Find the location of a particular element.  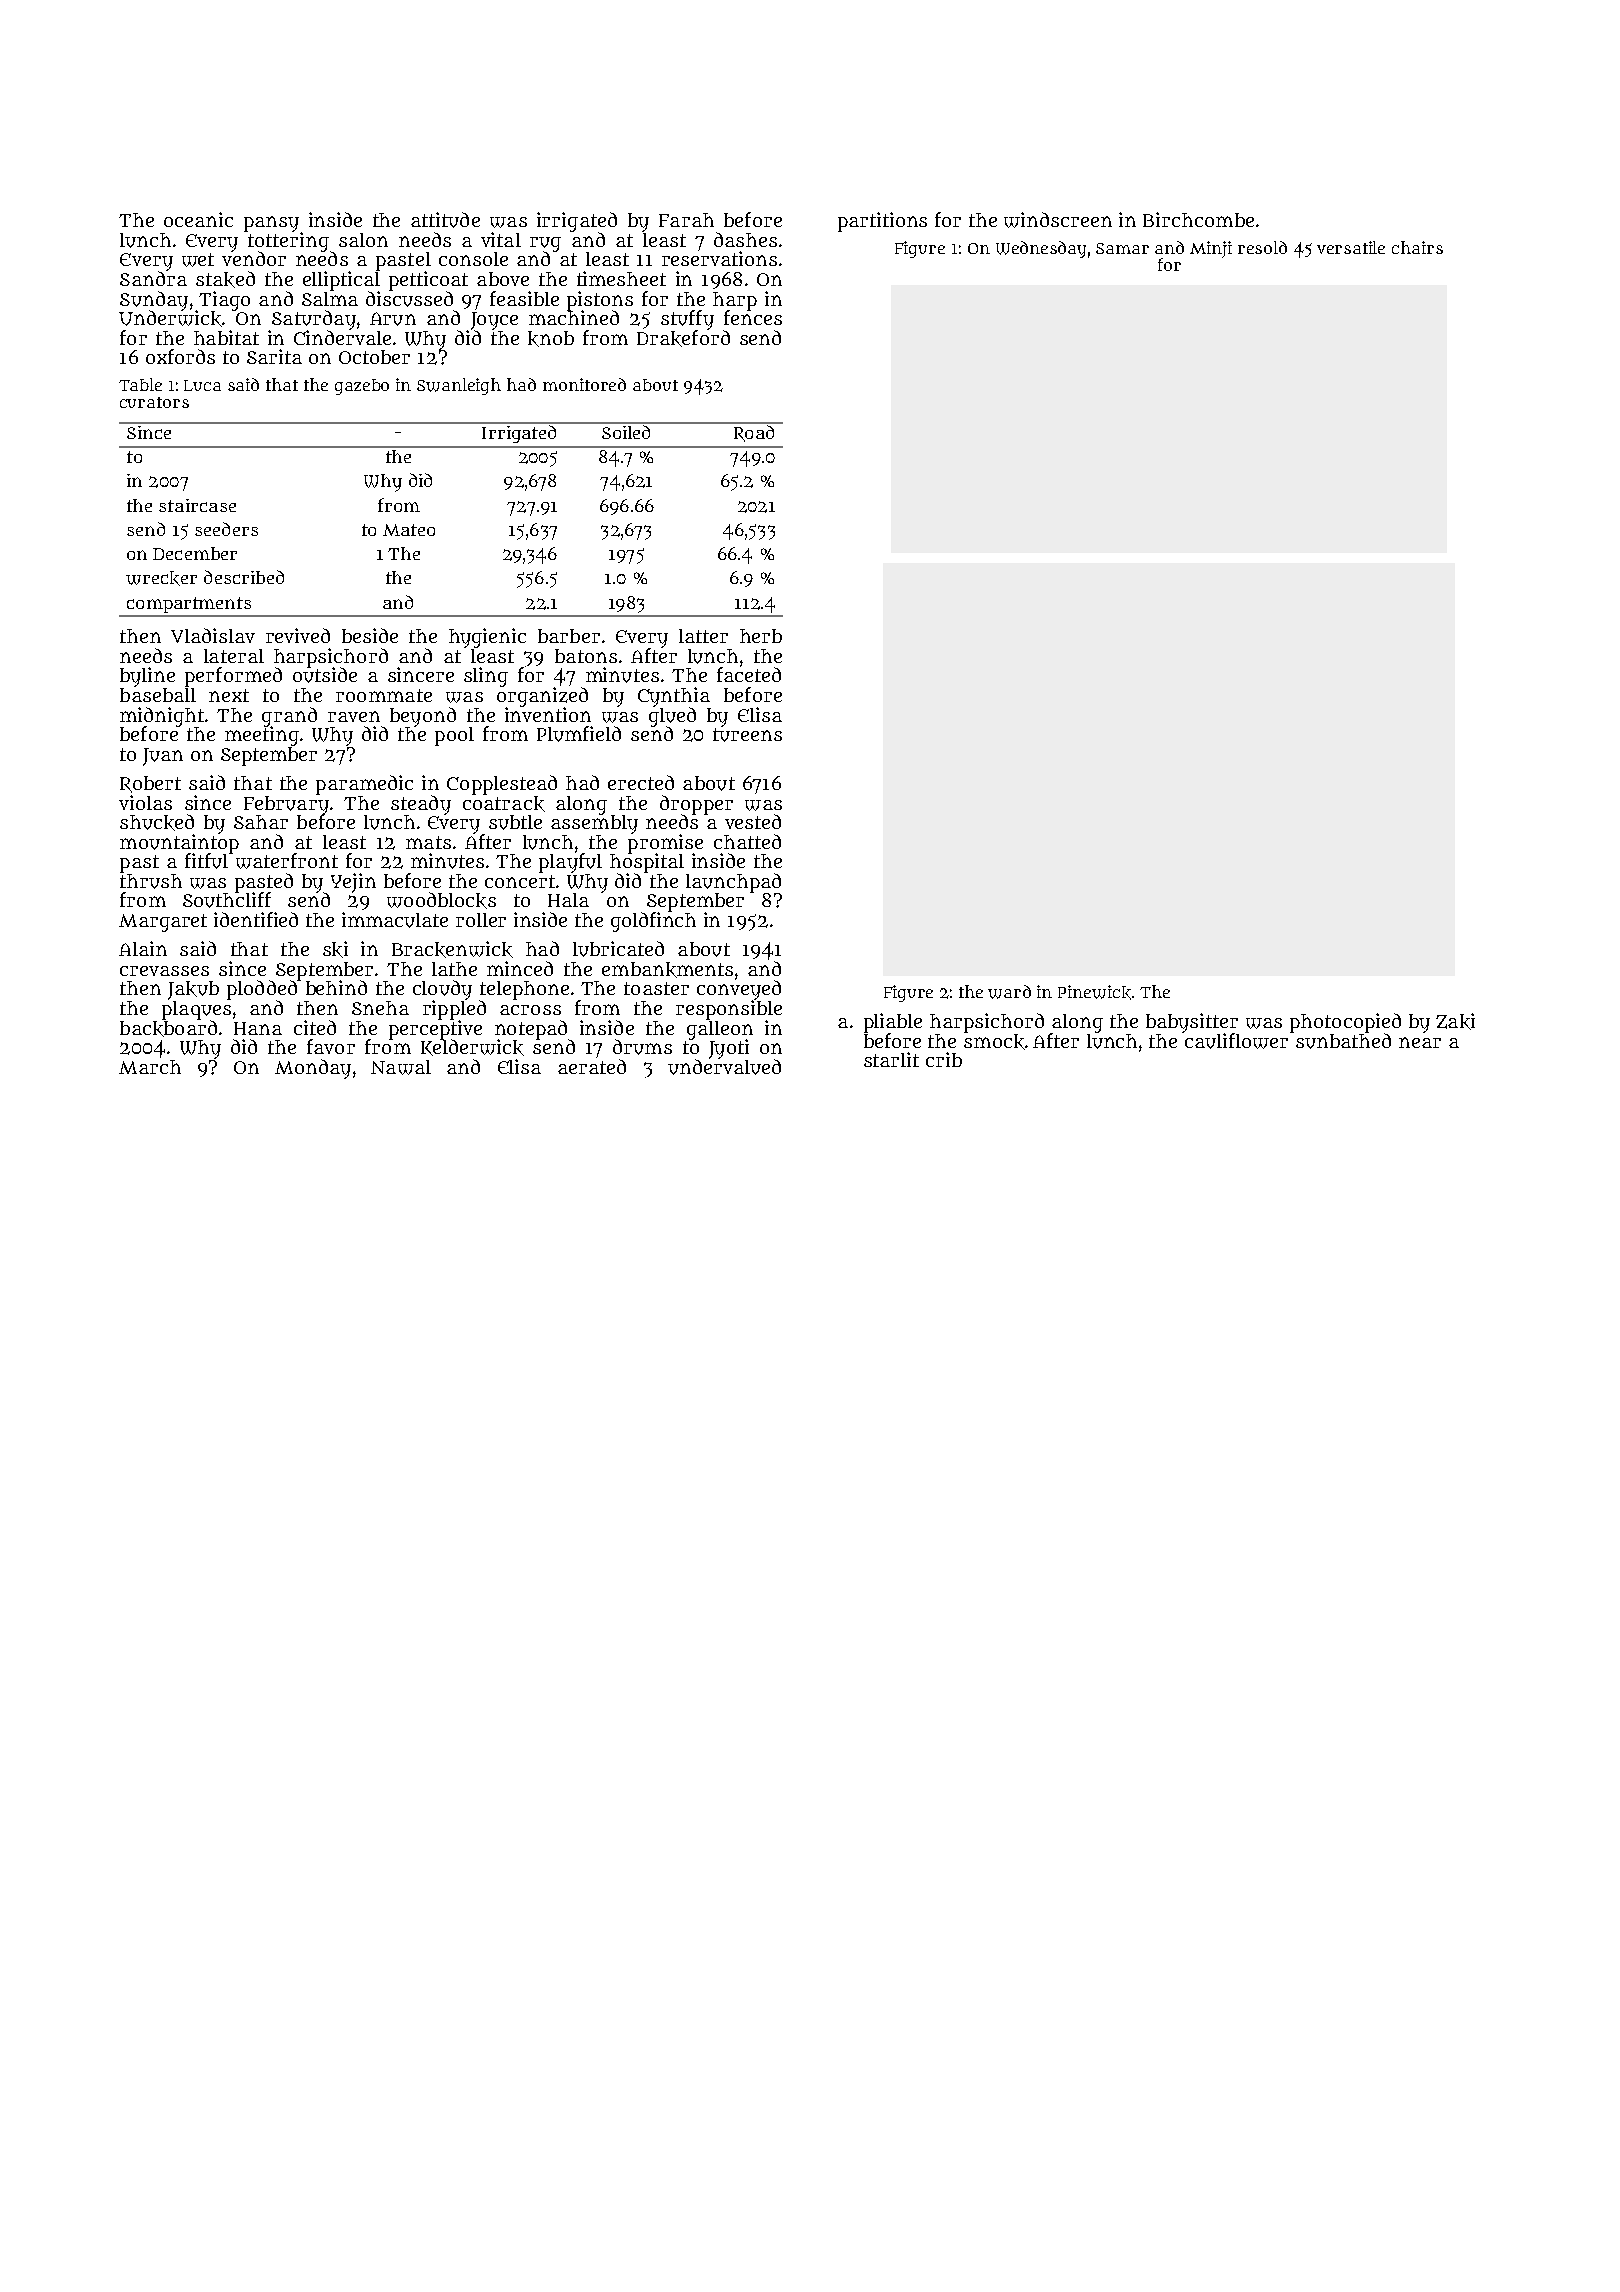

latter is located at coordinates (703, 636).
